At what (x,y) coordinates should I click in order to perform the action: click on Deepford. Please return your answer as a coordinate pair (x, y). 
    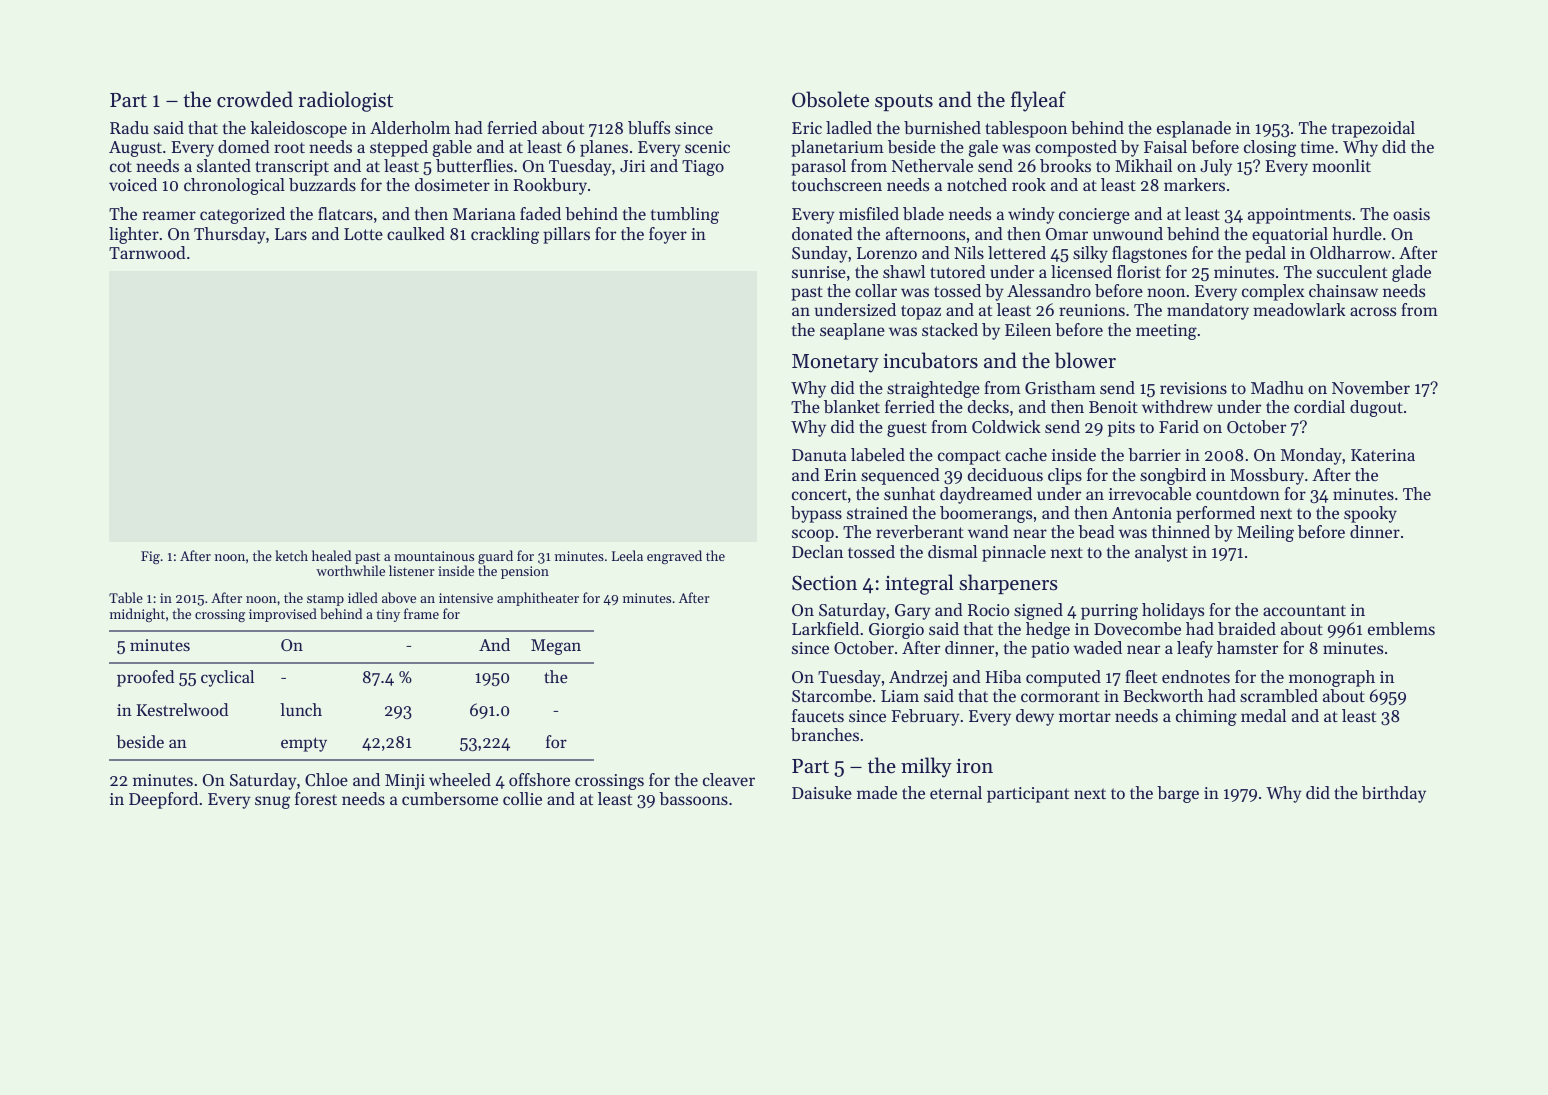
    Looking at the image, I should click on (163, 800).
